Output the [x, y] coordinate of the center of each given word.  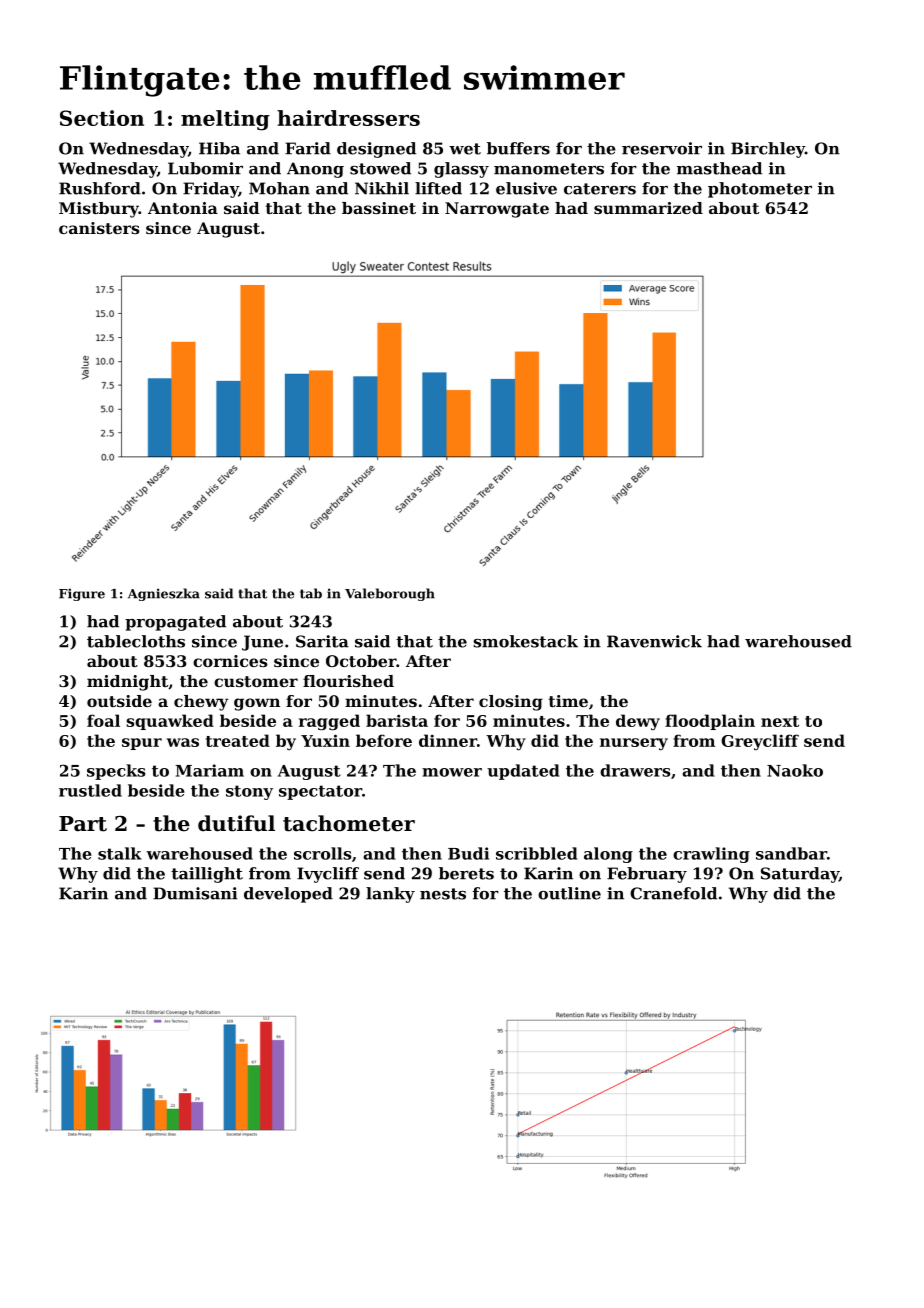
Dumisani [195, 893]
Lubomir [205, 168]
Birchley [768, 150]
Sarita [322, 641]
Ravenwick [654, 641]
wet [465, 149]
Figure [82, 594]
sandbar [791, 853]
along [608, 855]
